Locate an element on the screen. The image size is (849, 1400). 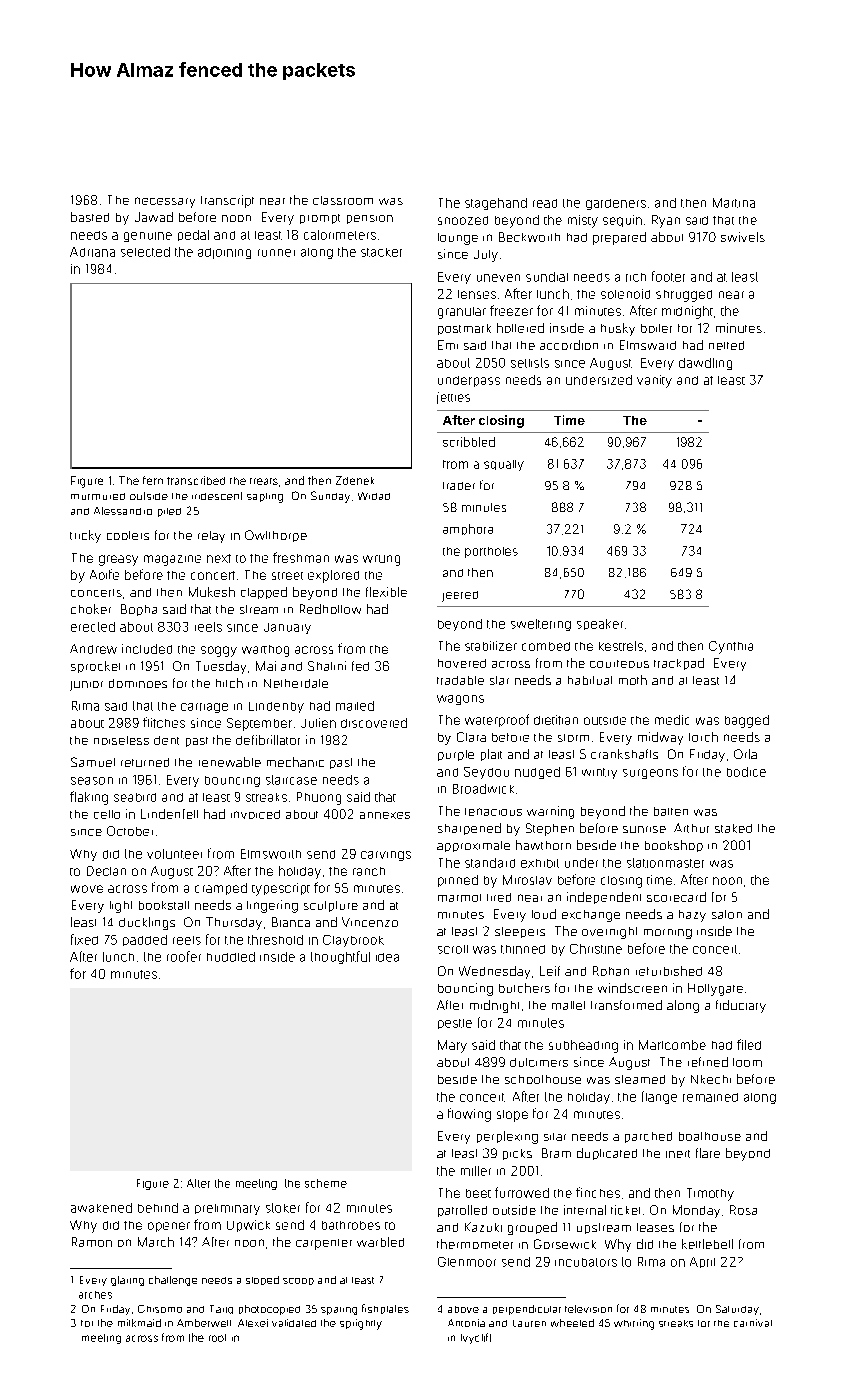
wintry is located at coordinates (599, 773).
